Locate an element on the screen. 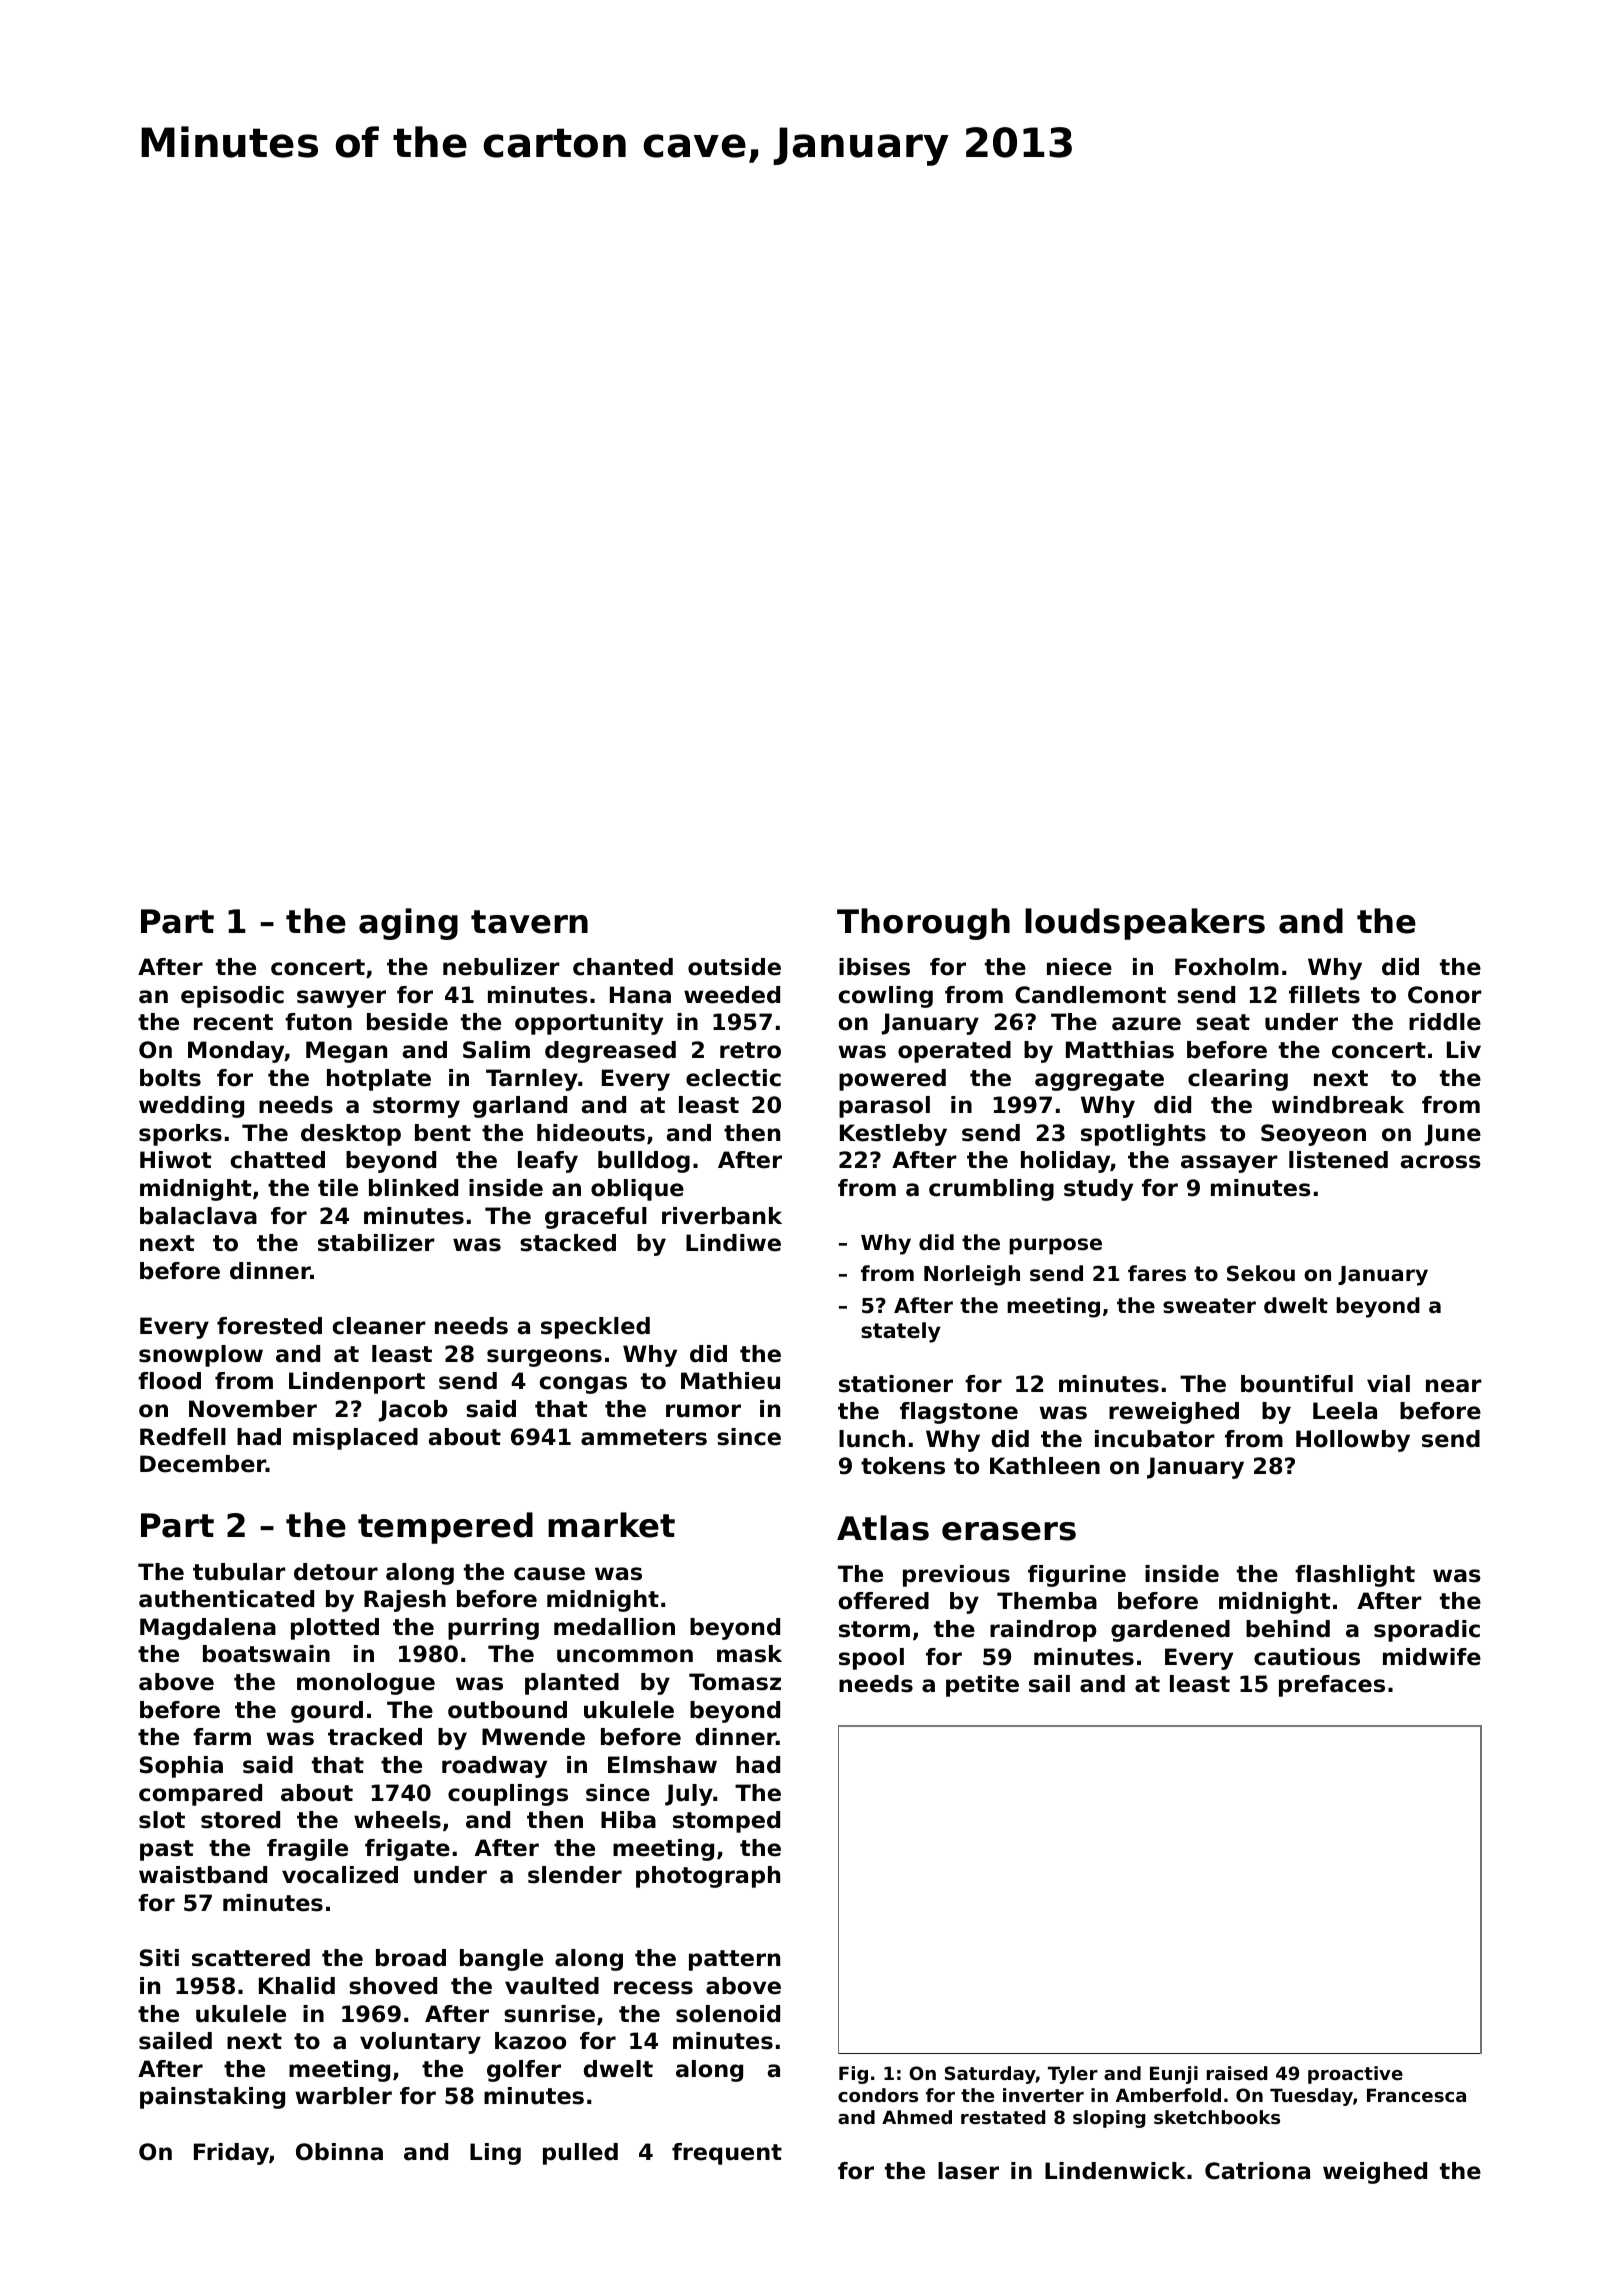 The height and width of the screenshot is (2292, 1620). Tyler is located at coordinates (1073, 2075).
